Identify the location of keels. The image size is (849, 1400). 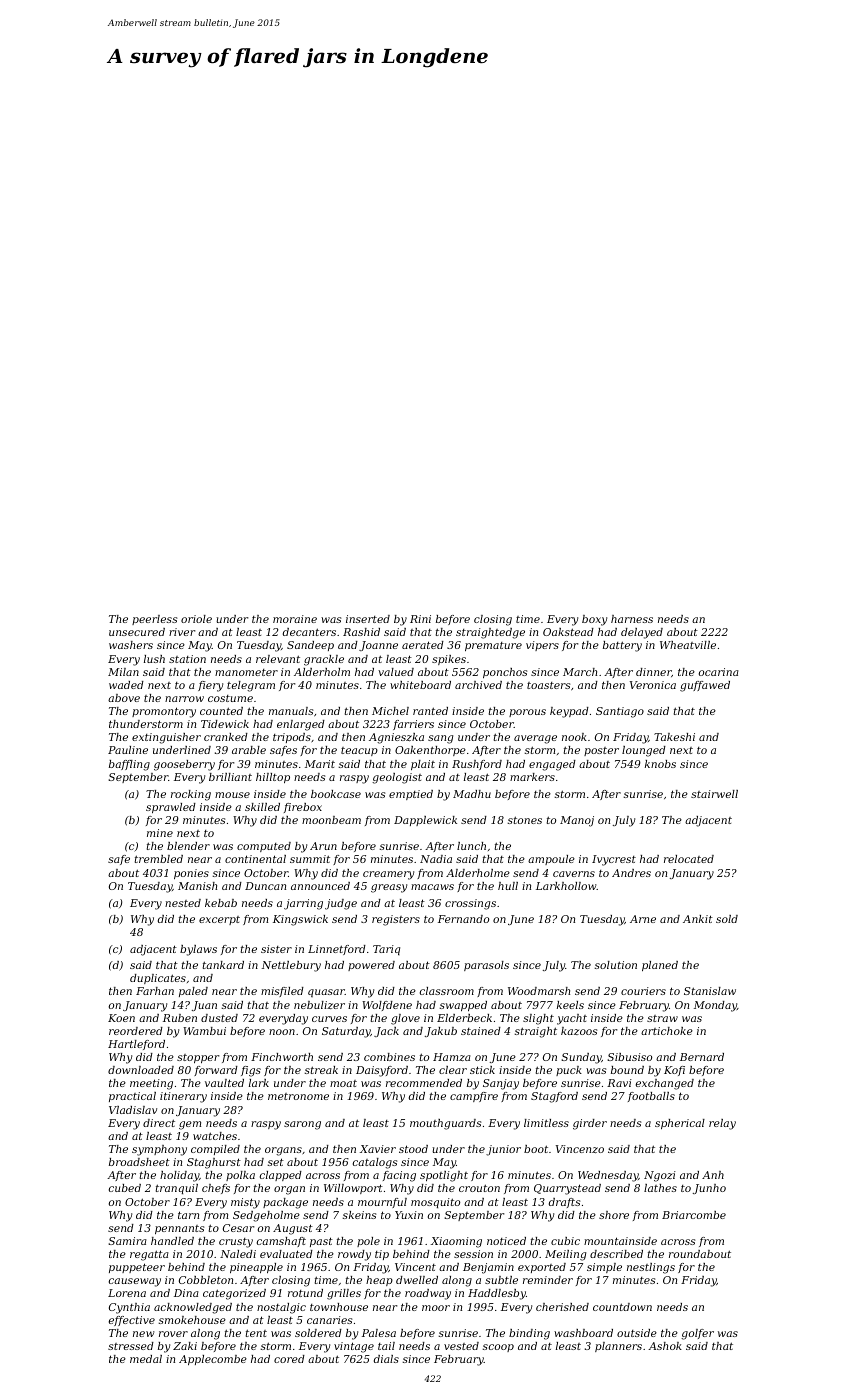
(570, 1005).
